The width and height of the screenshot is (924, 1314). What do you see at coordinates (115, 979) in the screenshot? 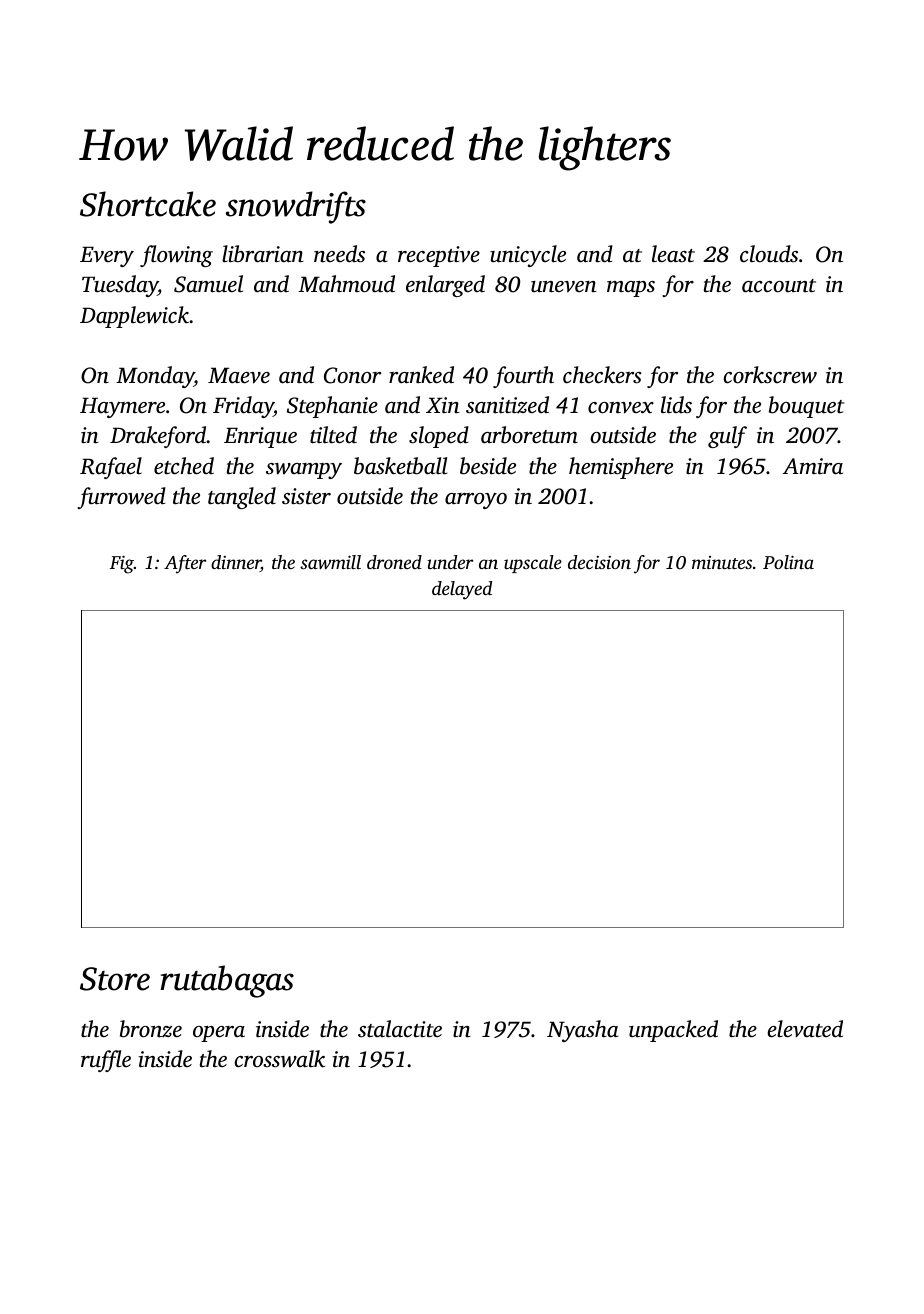
I see `Store` at bounding box center [115, 979].
